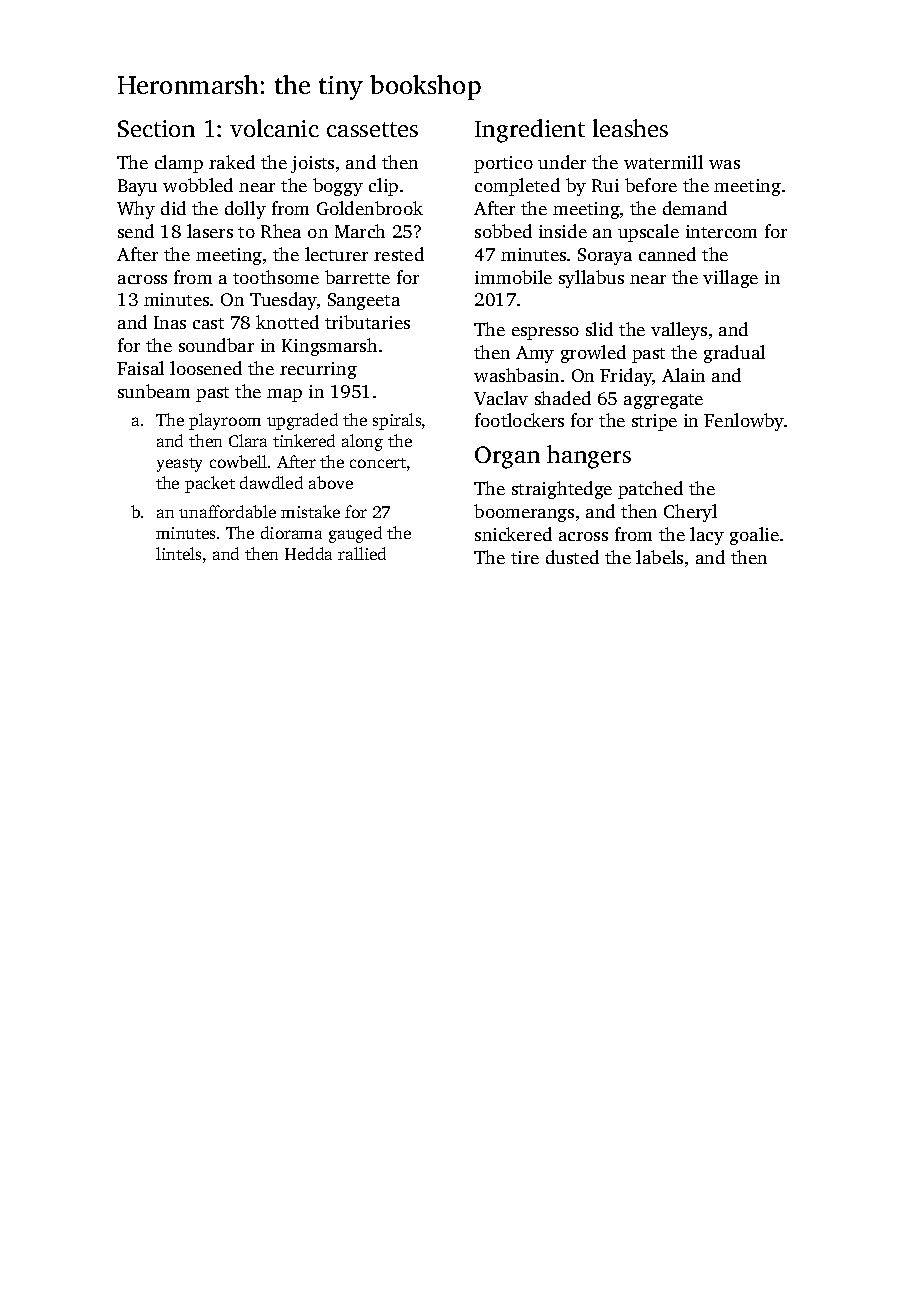  What do you see at coordinates (721, 231) in the document?
I see `intercom` at bounding box center [721, 231].
